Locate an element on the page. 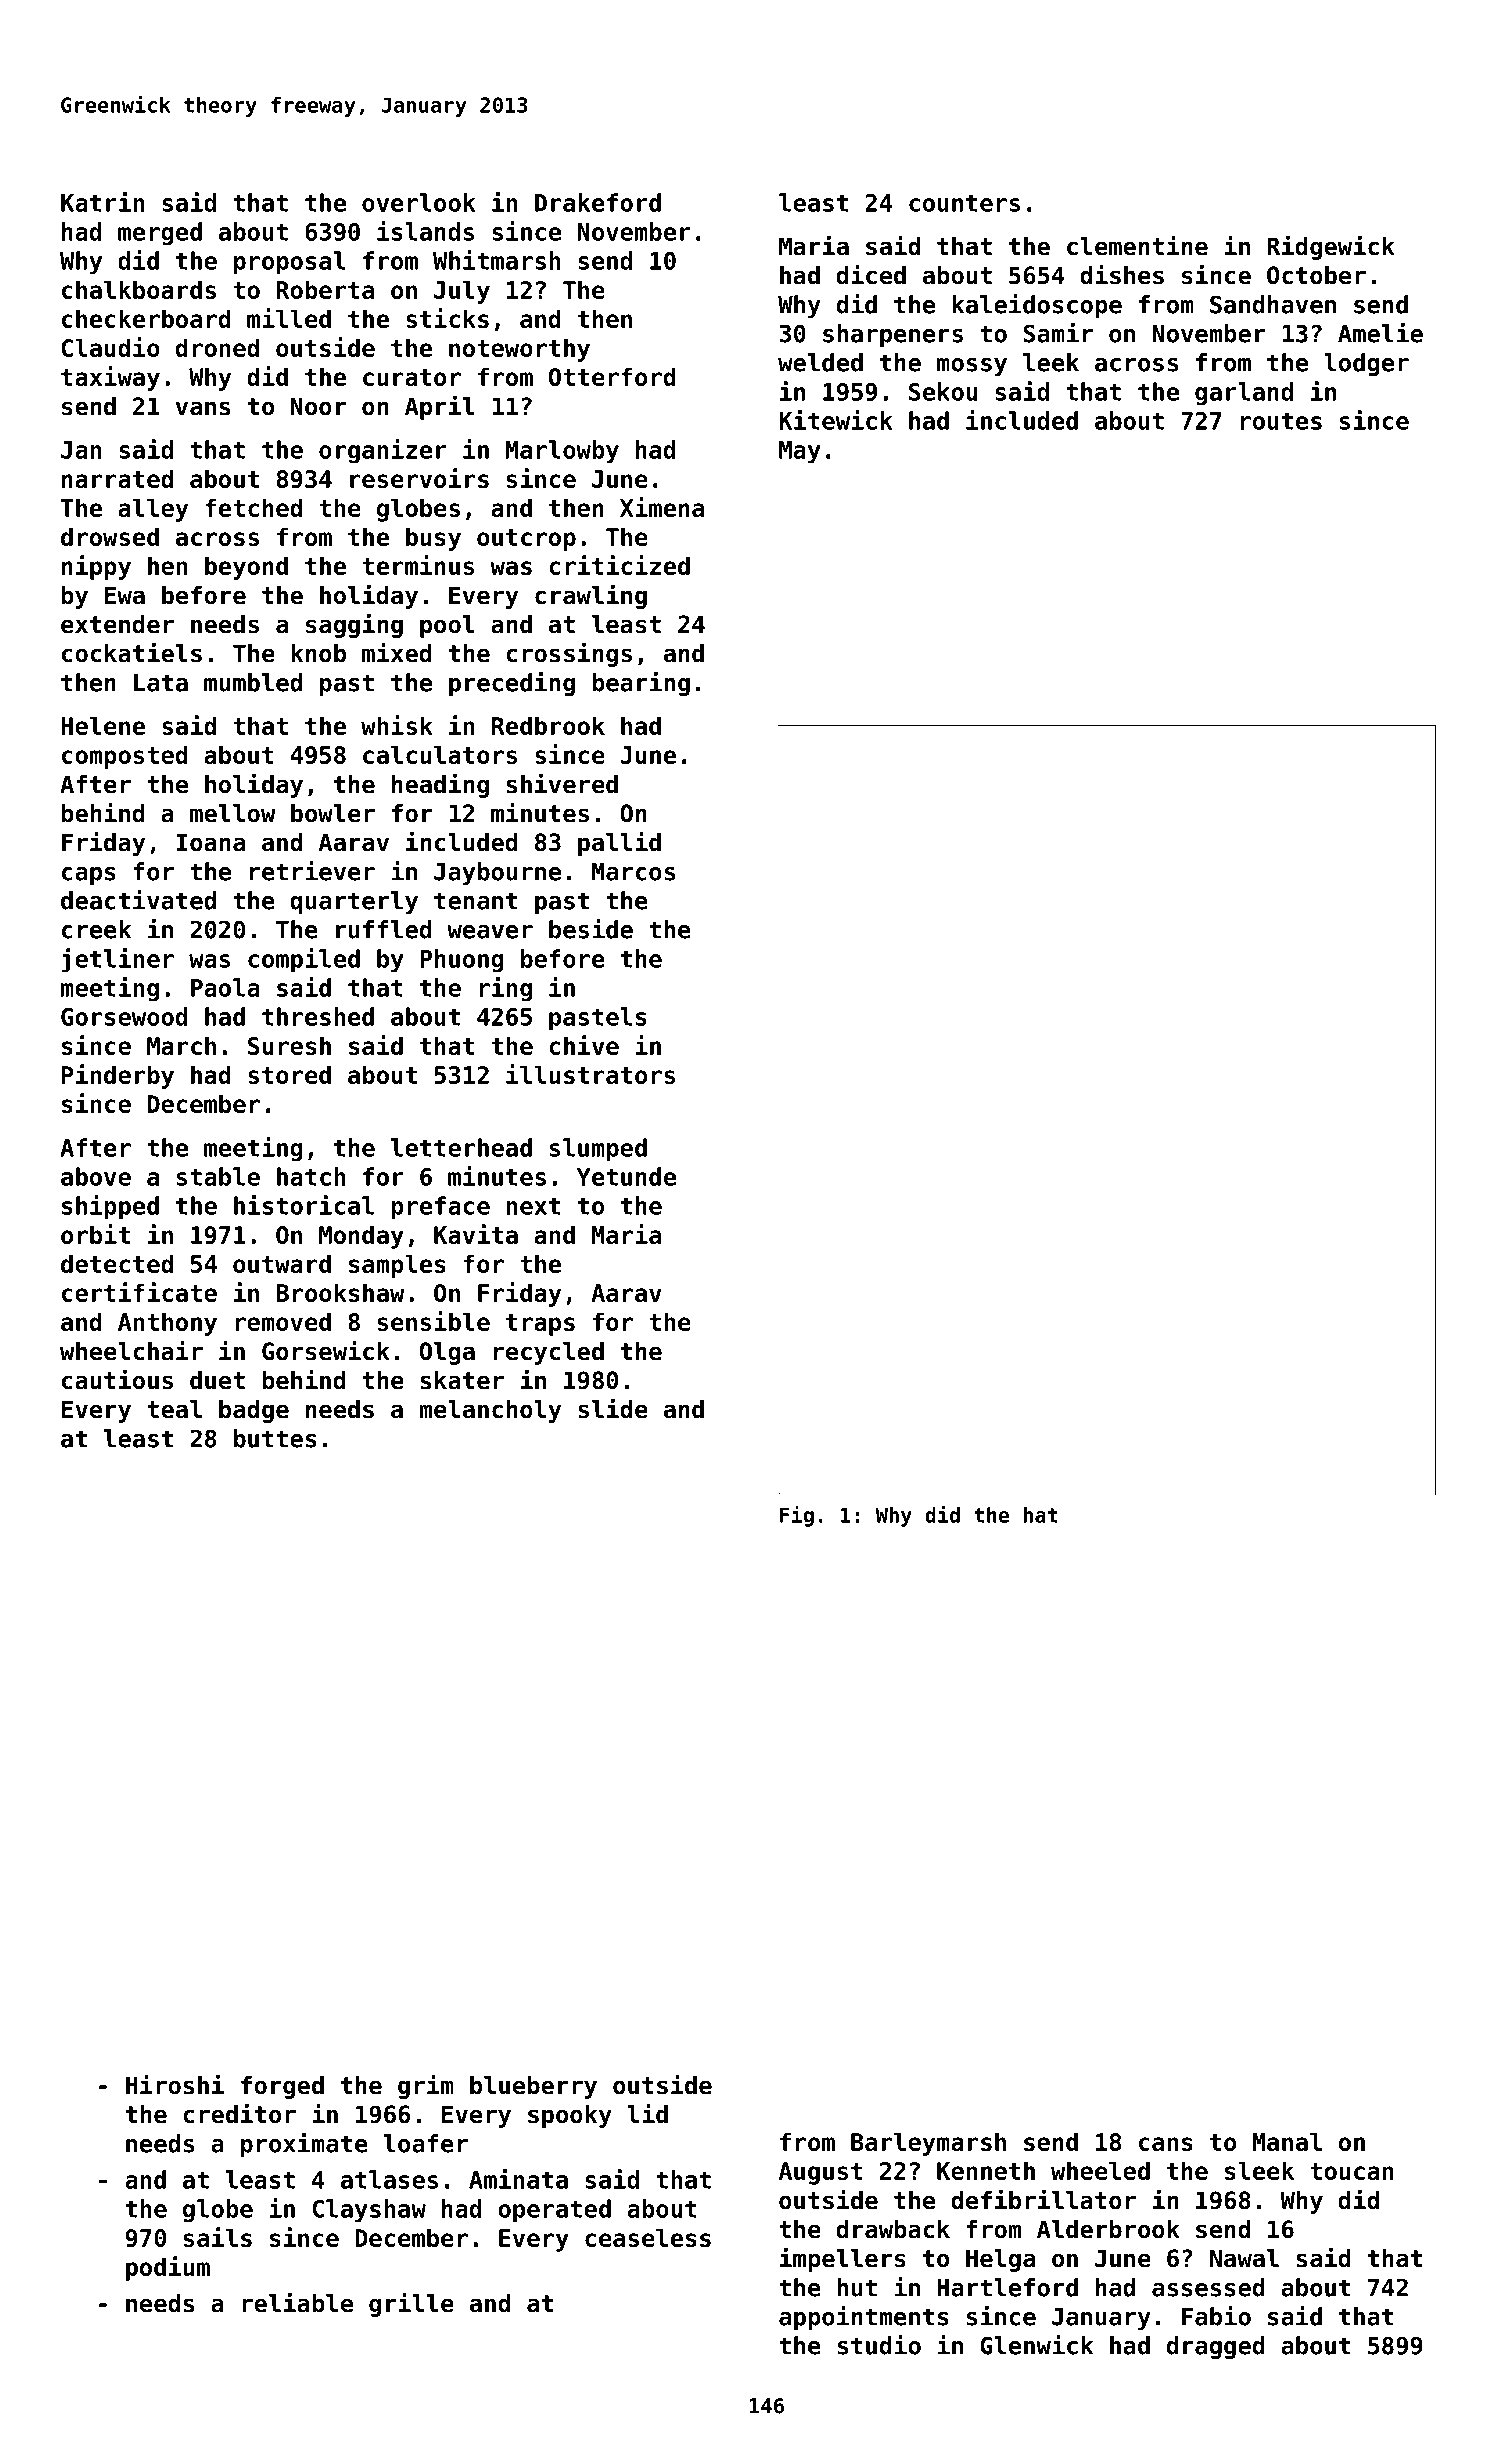 This image has height=2464, width=1496. Drakeford is located at coordinates (598, 202).
